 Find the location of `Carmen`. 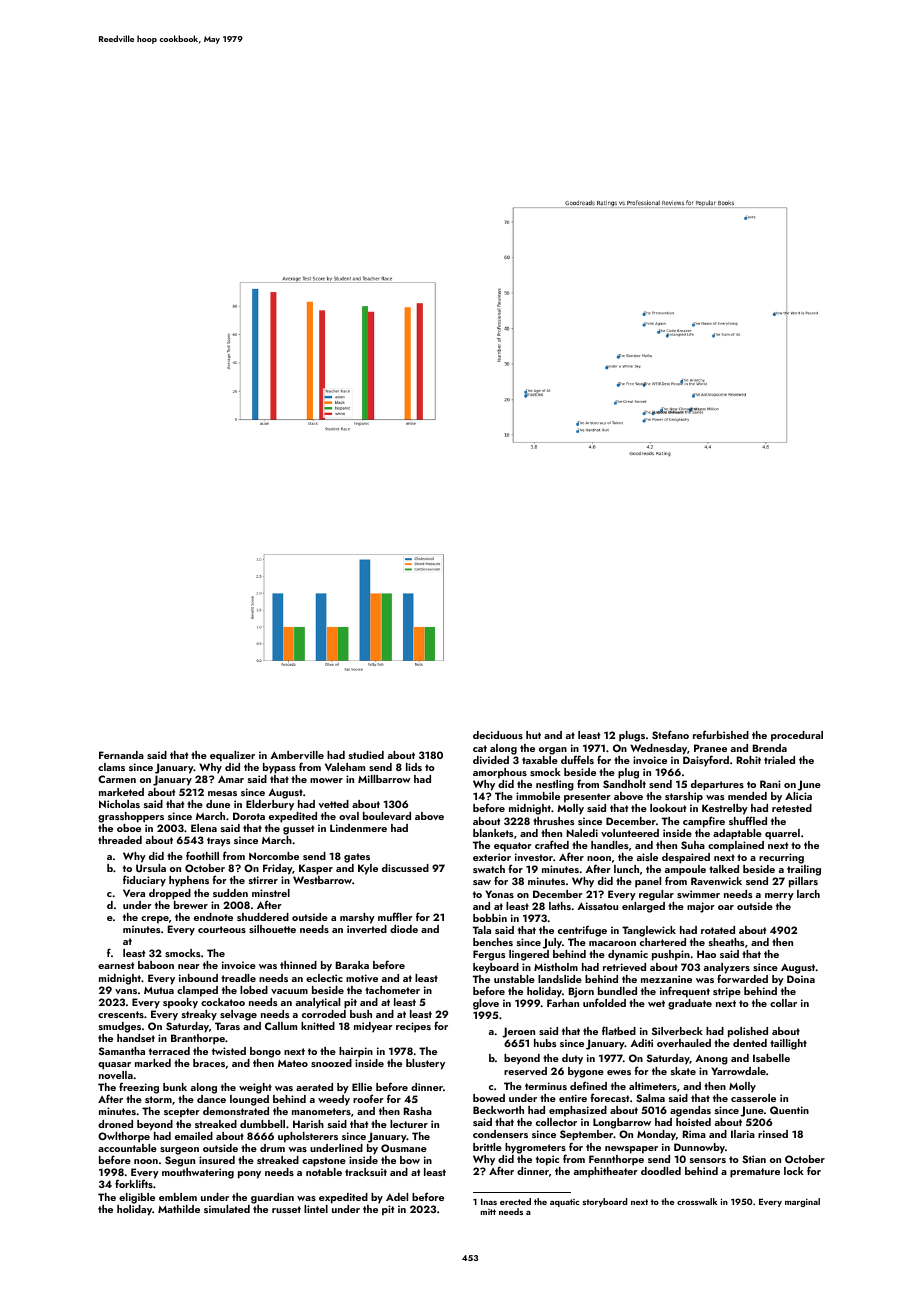

Carmen is located at coordinates (117, 779).
